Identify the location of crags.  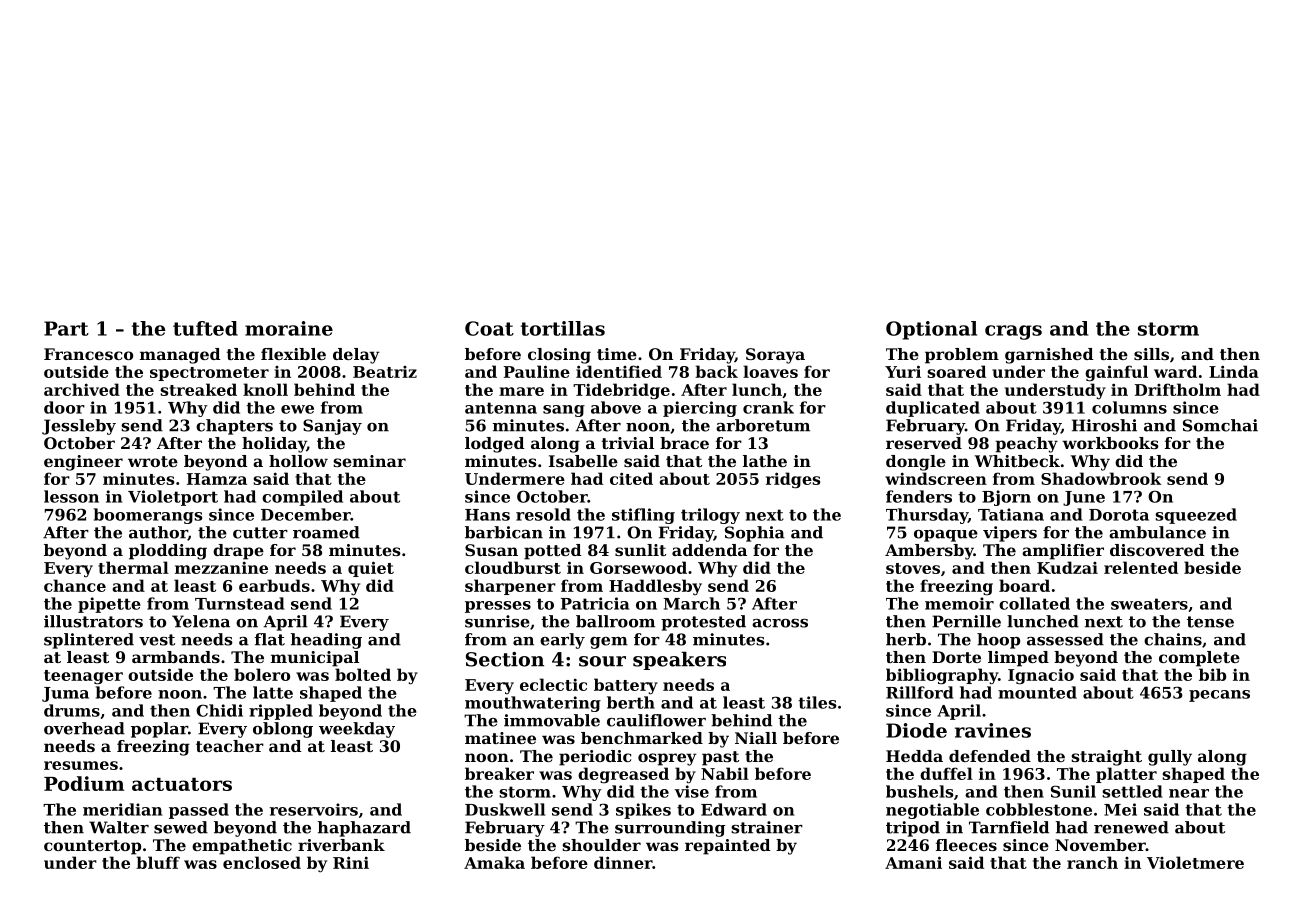
(1013, 332).
